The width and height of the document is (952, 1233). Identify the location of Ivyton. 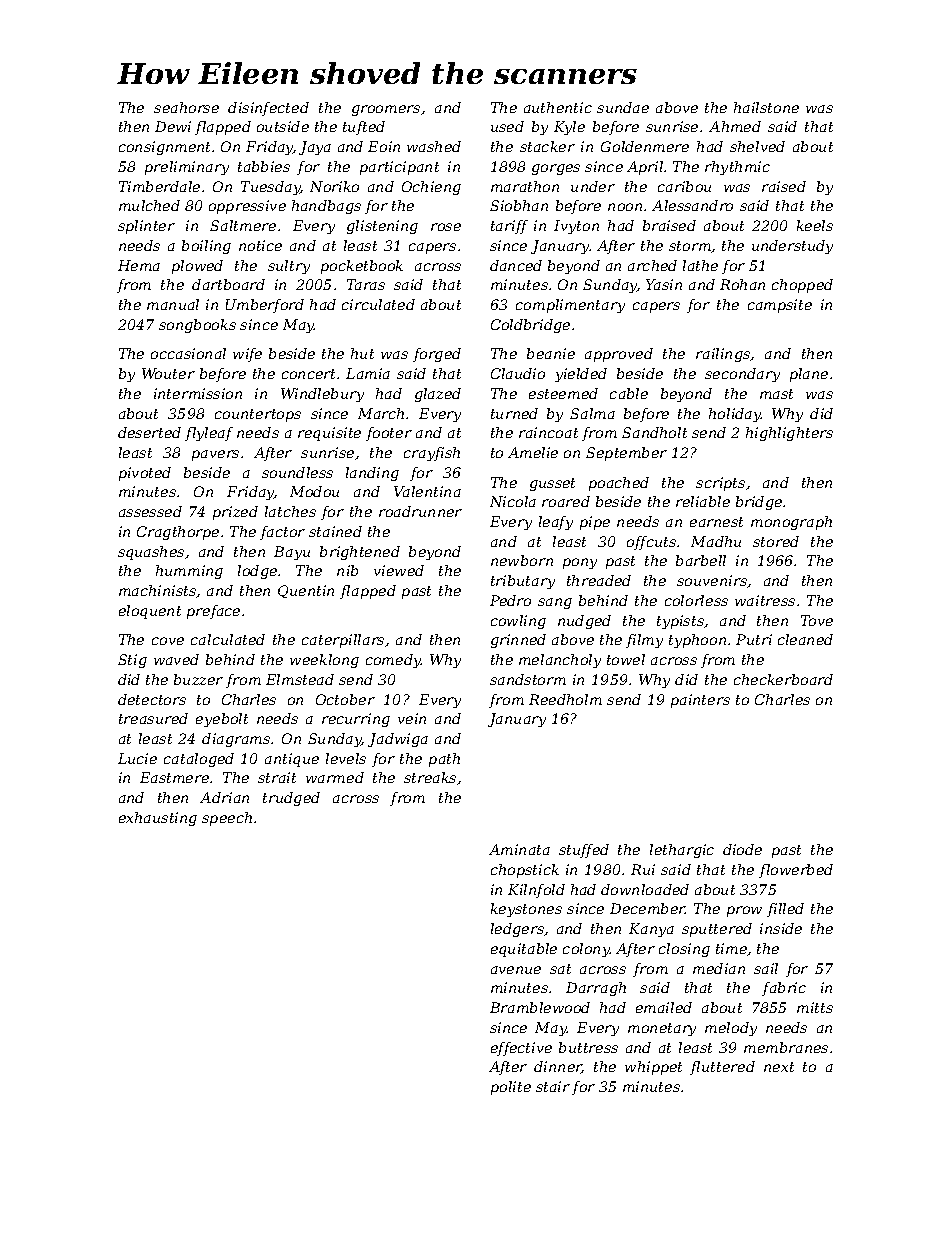
(576, 227).
